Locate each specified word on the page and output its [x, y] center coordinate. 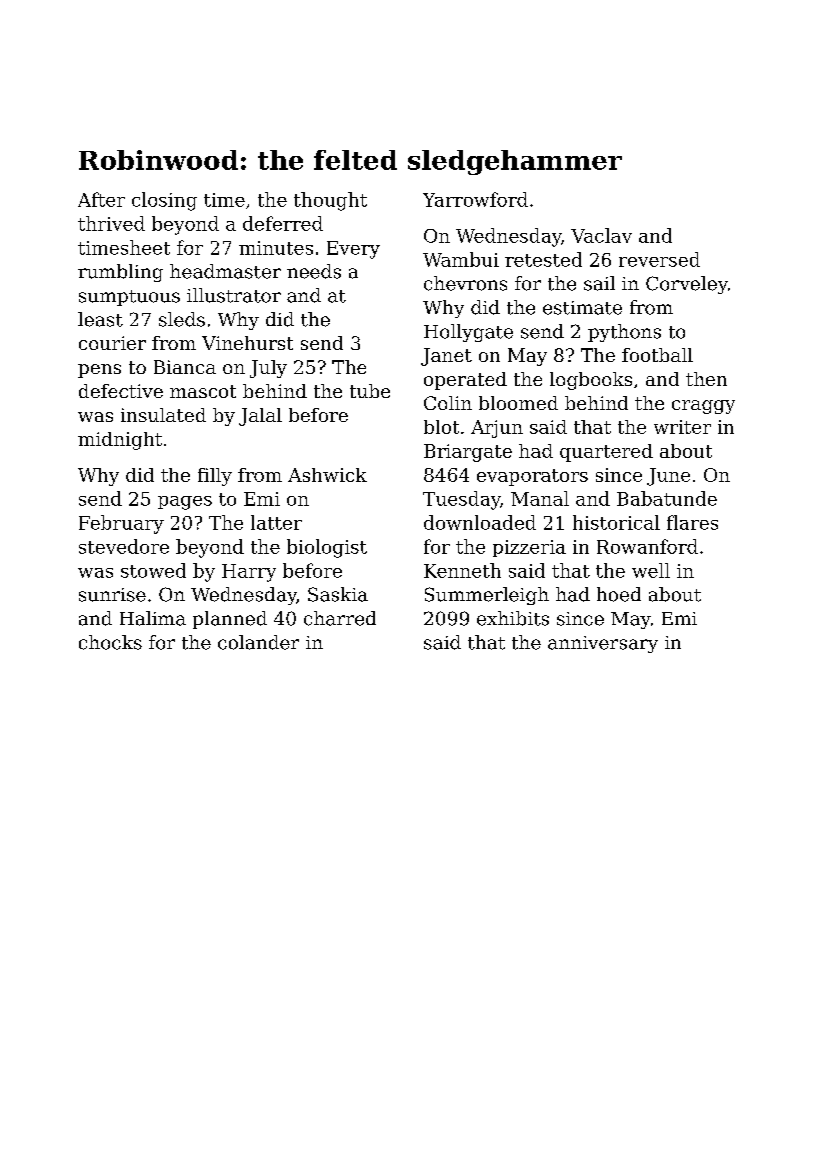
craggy [703, 407]
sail [599, 283]
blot [441, 427]
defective [121, 391]
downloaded [480, 522]
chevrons [465, 283]
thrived [111, 223]
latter [276, 522]
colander [258, 642]
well [651, 570]
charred [340, 618]
